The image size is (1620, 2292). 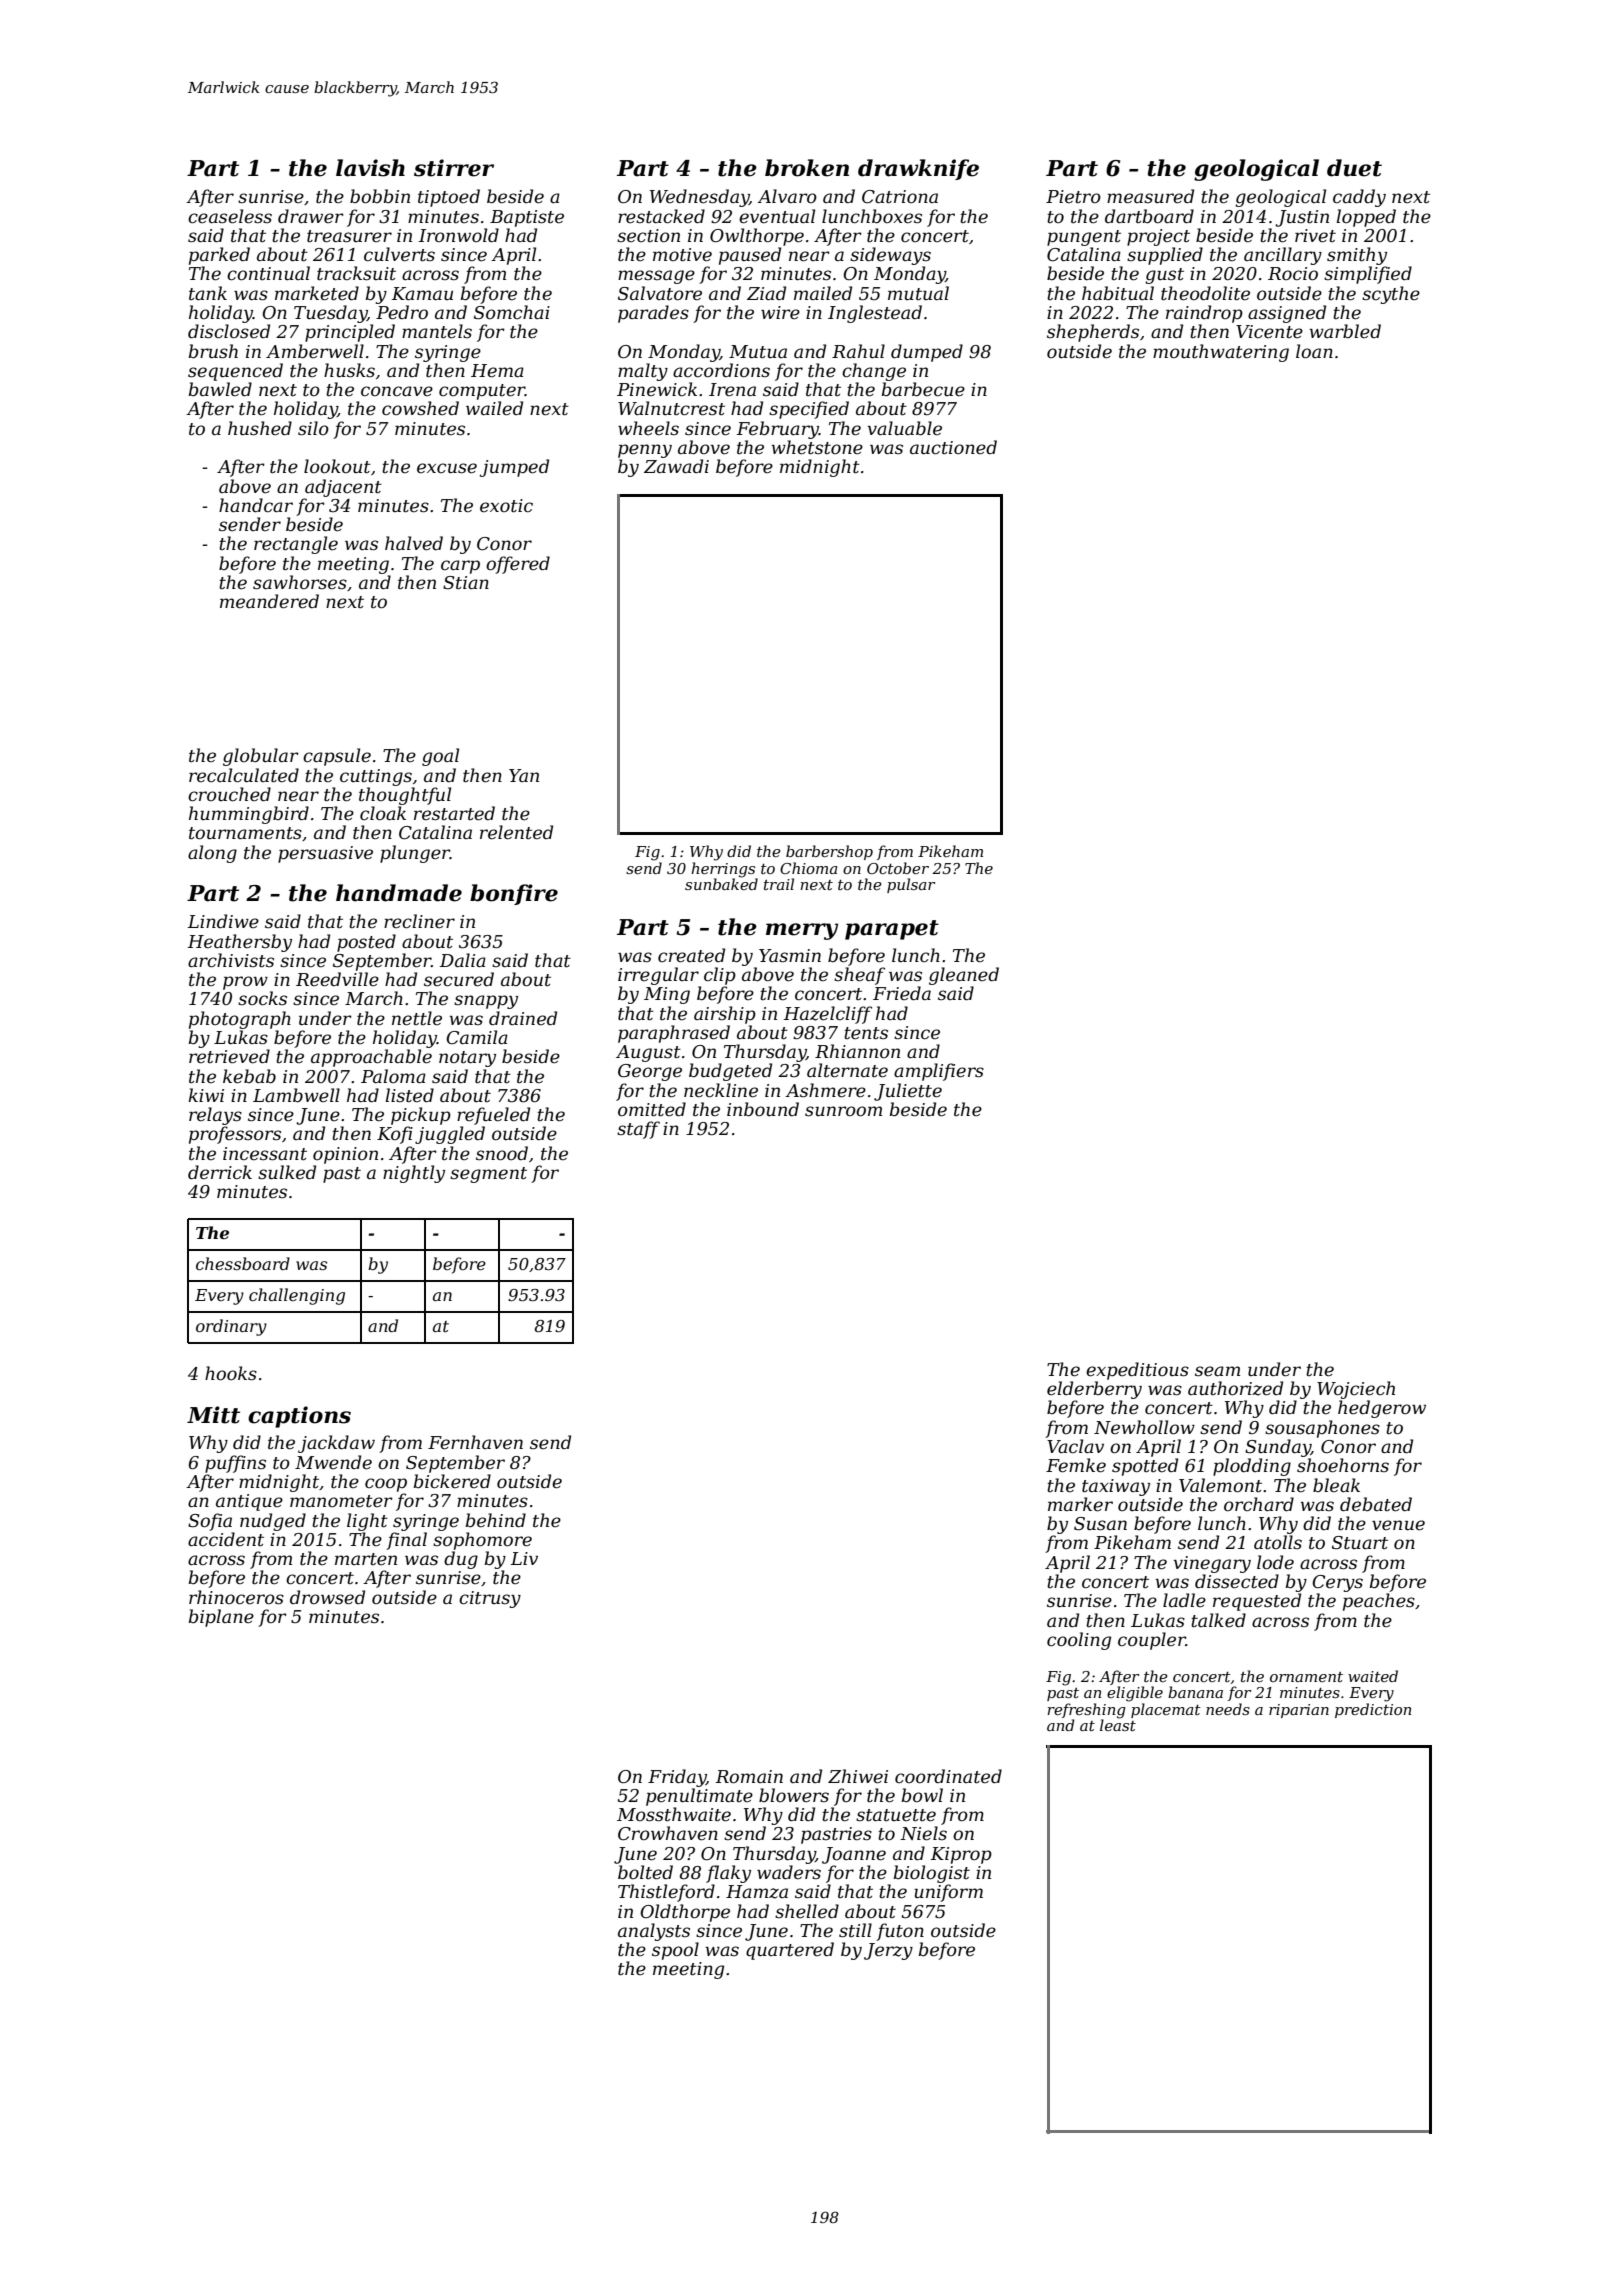 I want to click on analysts, so click(x=654, y=1932).
